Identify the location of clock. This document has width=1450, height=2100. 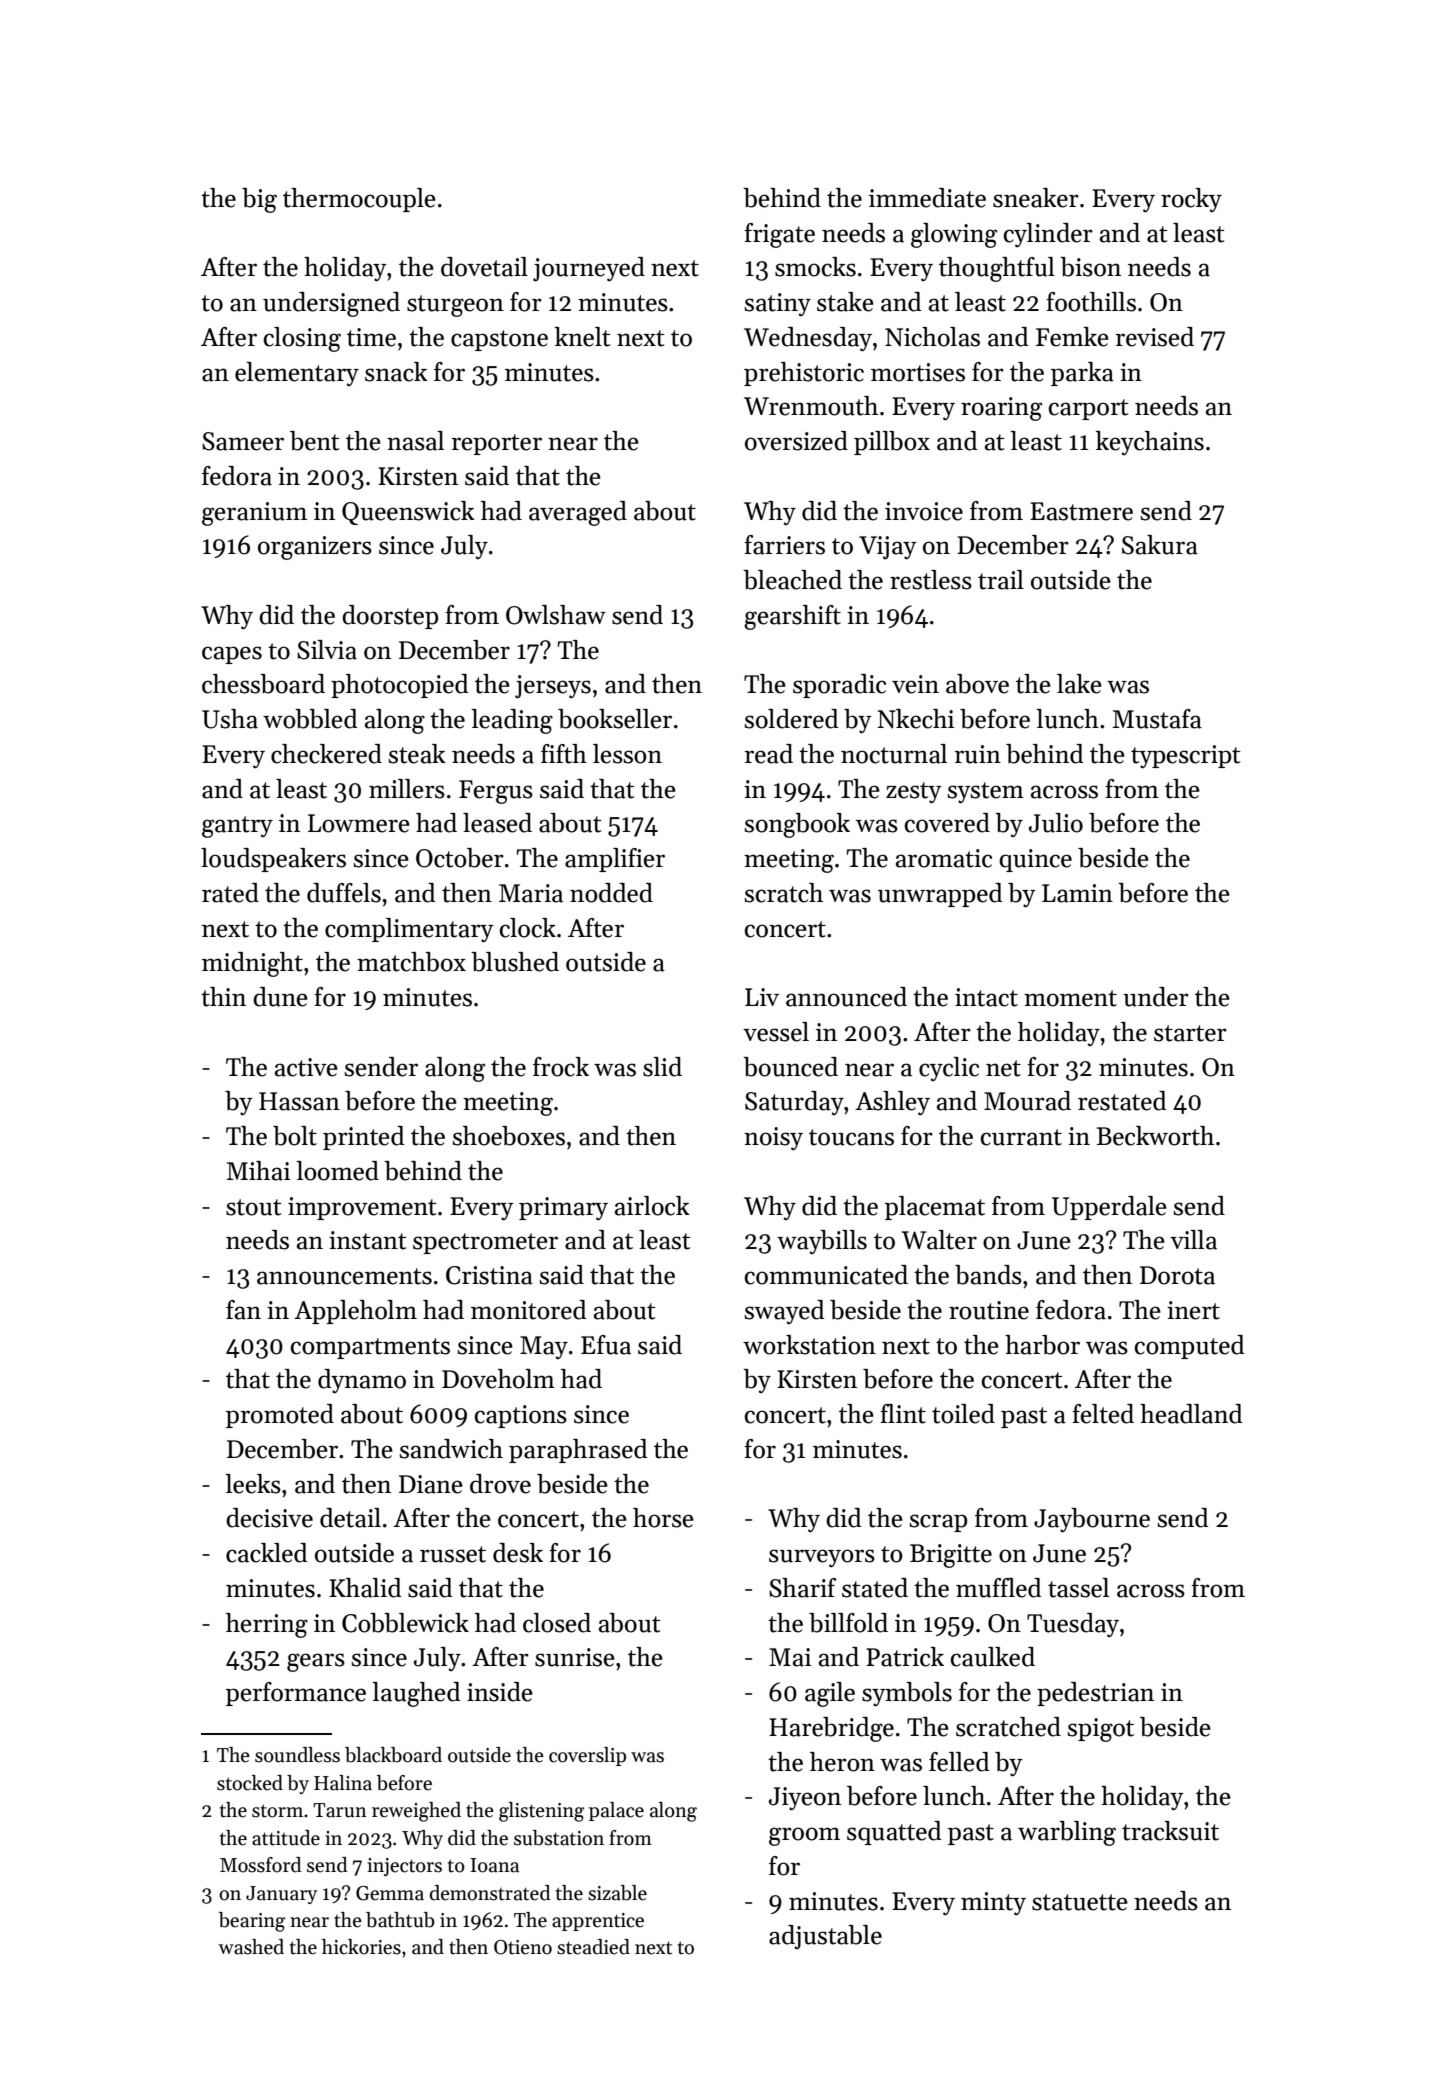
(528, 928).
